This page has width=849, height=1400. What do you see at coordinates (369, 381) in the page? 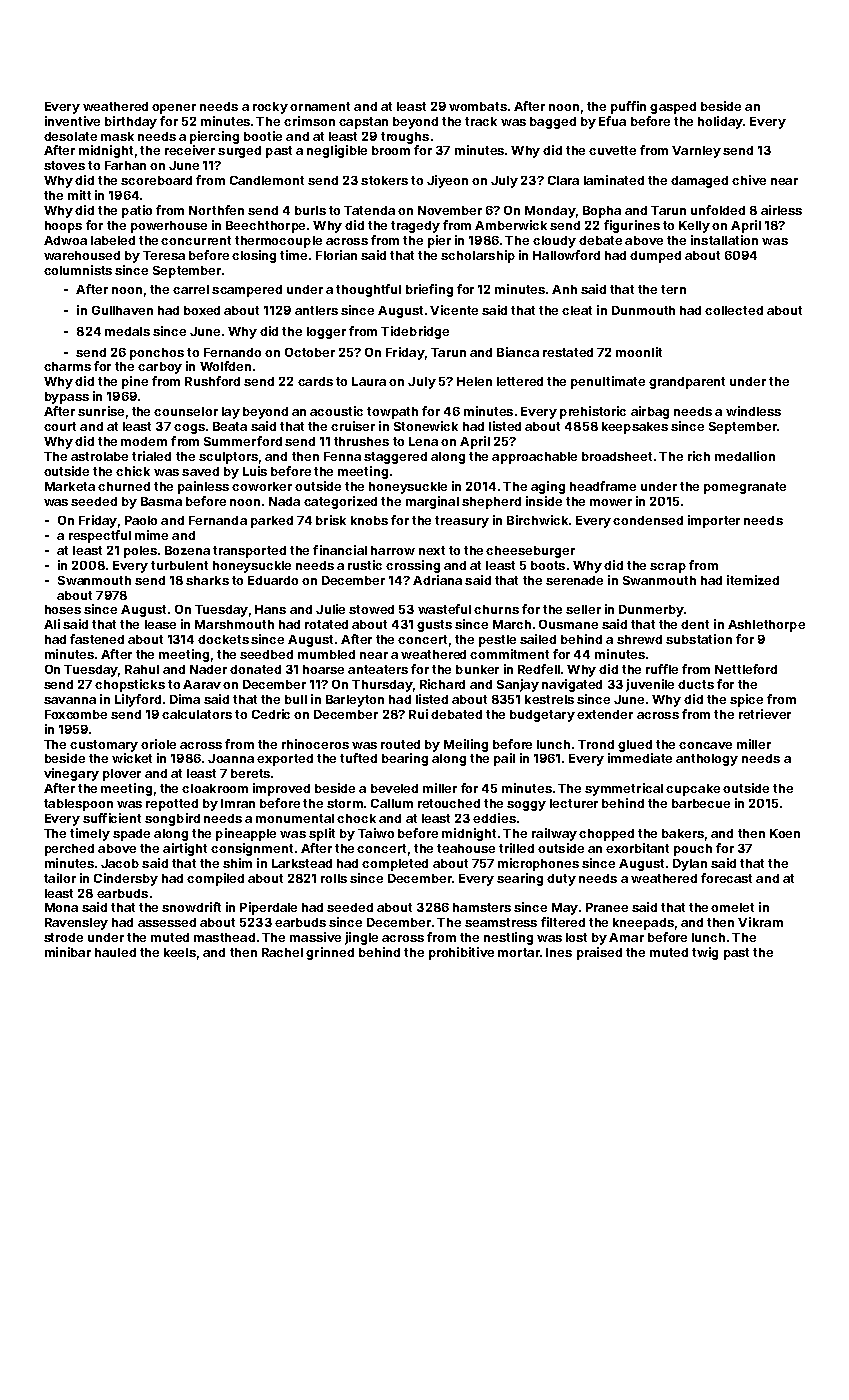
I see `Laura` at bounding box center [369, 381].
